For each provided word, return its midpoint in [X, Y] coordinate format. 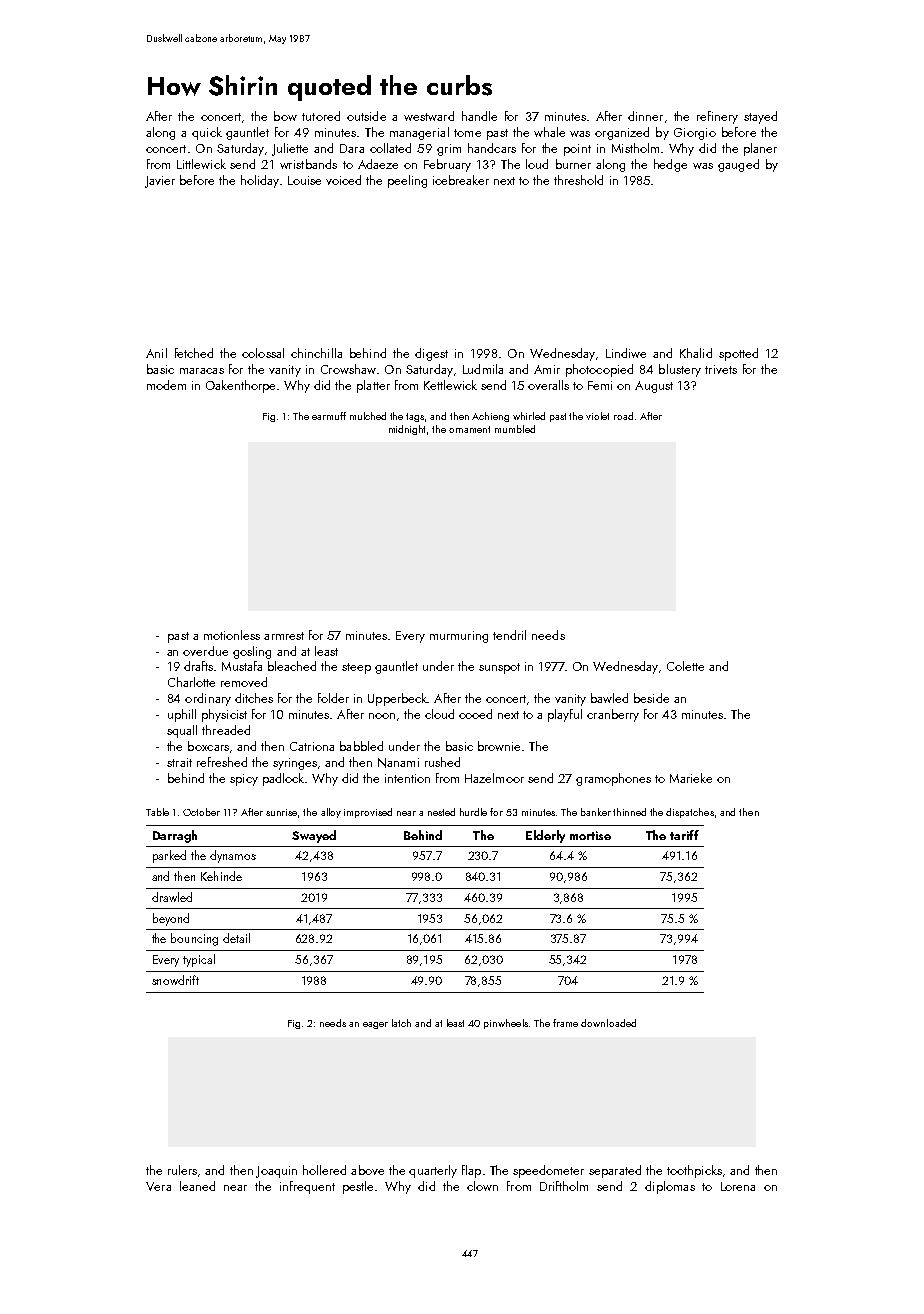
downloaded [608, 1023]
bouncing [194, 939]
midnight [407, 430]
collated [390, 148]
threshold [578, 180]
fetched [194, 353]
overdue [205, 651]
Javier [160, 182]
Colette [685, 666]
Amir [547, 369]
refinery [717, 117]
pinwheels [506, 1024]
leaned [197, 1186]
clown [482, 1186]
